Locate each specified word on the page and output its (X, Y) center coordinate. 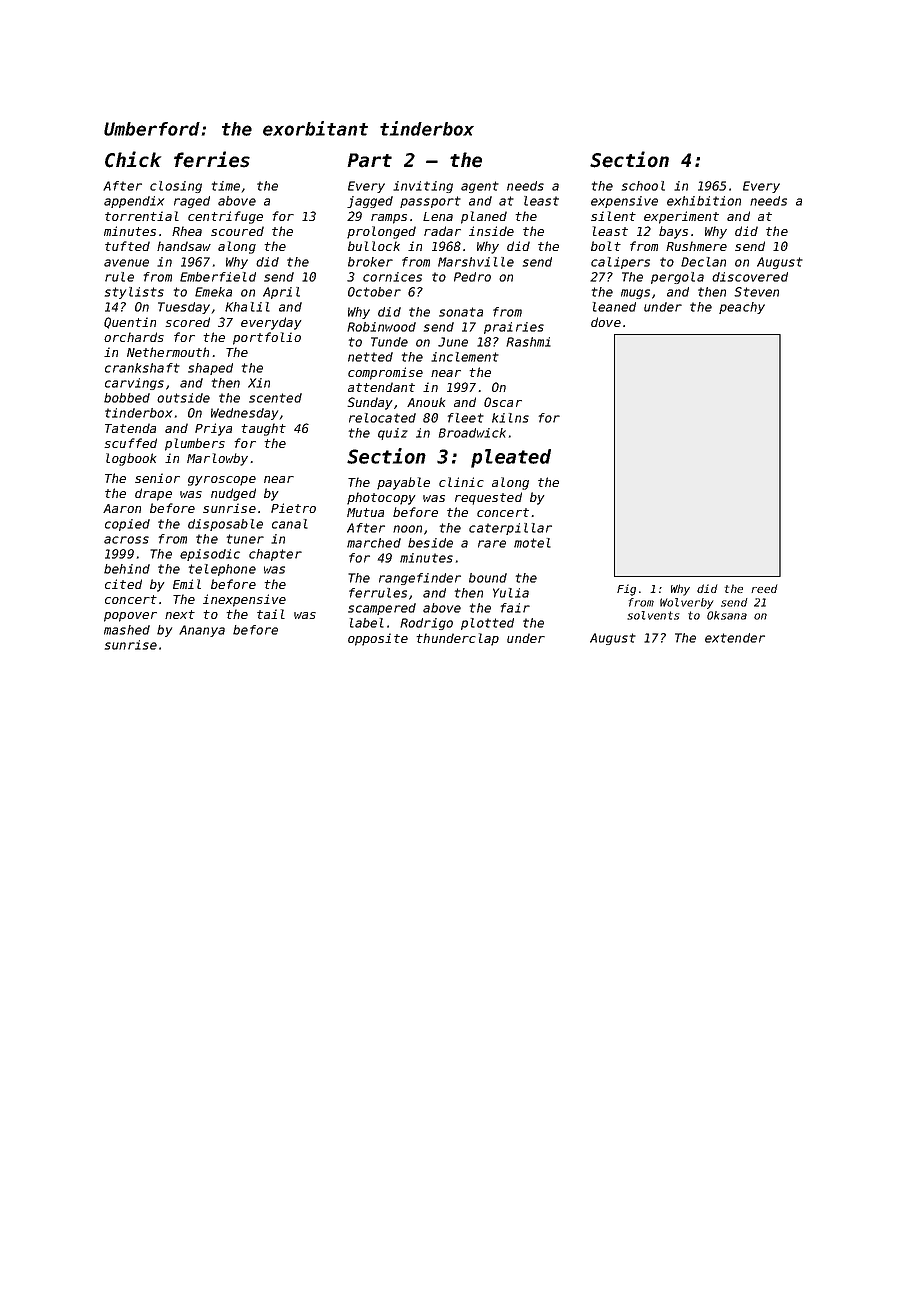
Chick (133, 159)
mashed (127, 630)
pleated (511, 458)
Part (369, 160)
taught (263, 429)
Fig (626, 590)
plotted (487, 624)
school (643, 186)
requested (488, 498)
